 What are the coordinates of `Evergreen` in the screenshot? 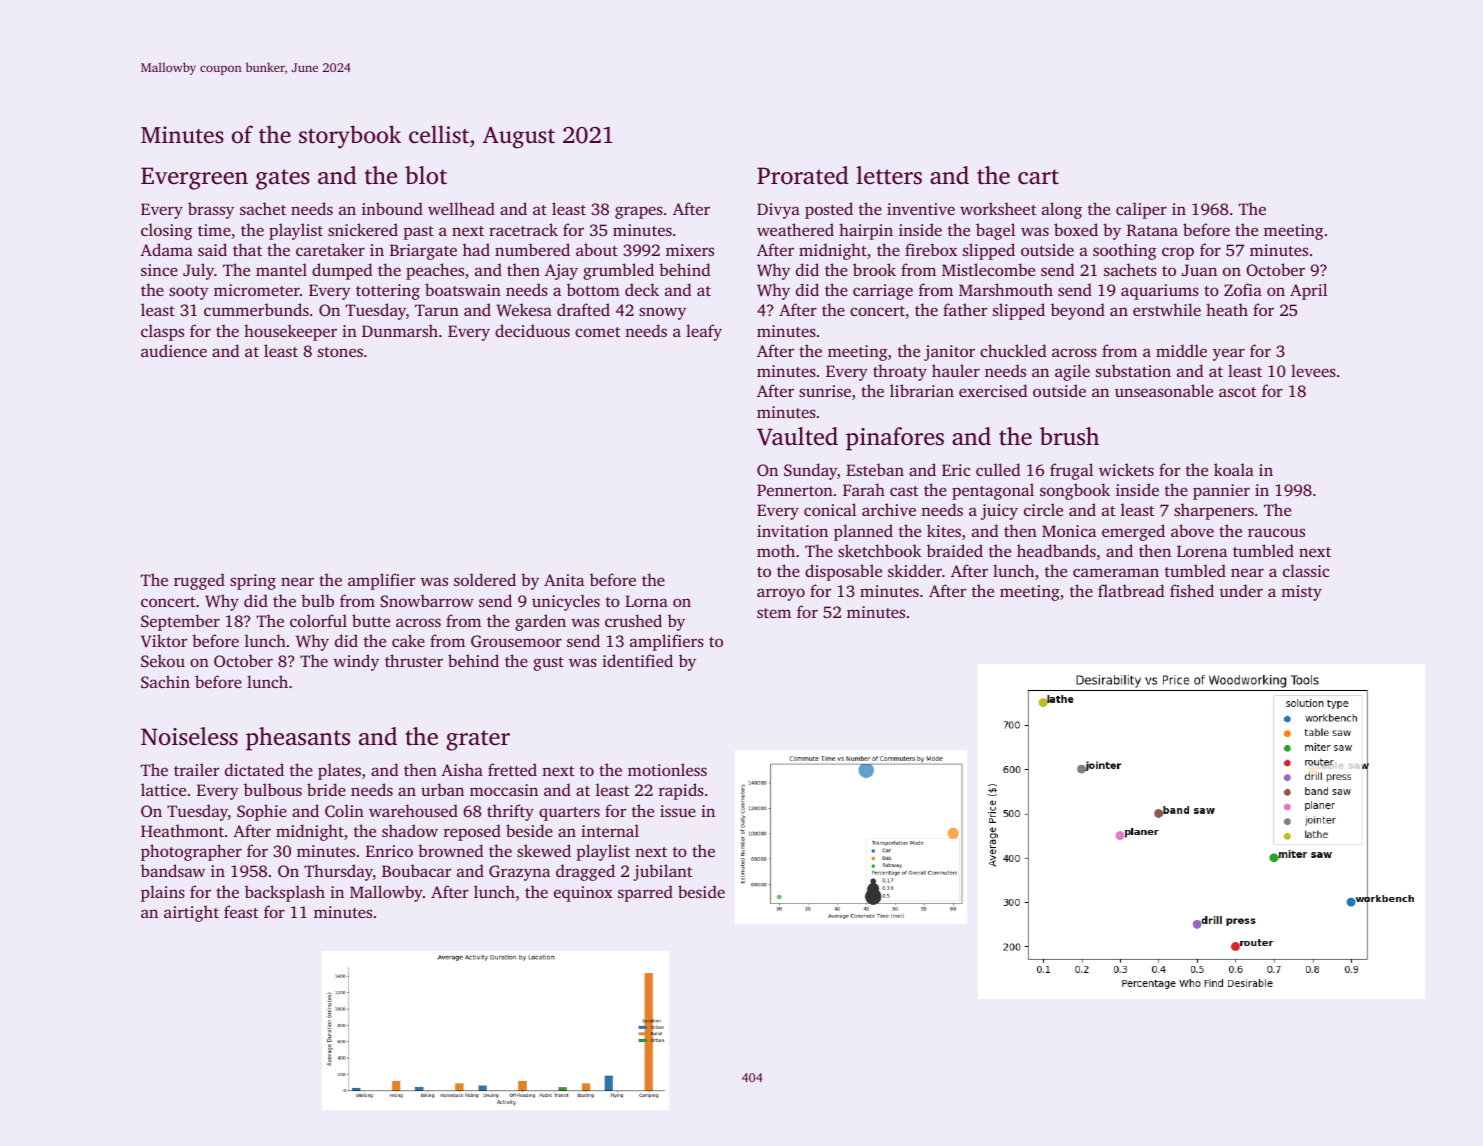 It's located at (194, 178).
